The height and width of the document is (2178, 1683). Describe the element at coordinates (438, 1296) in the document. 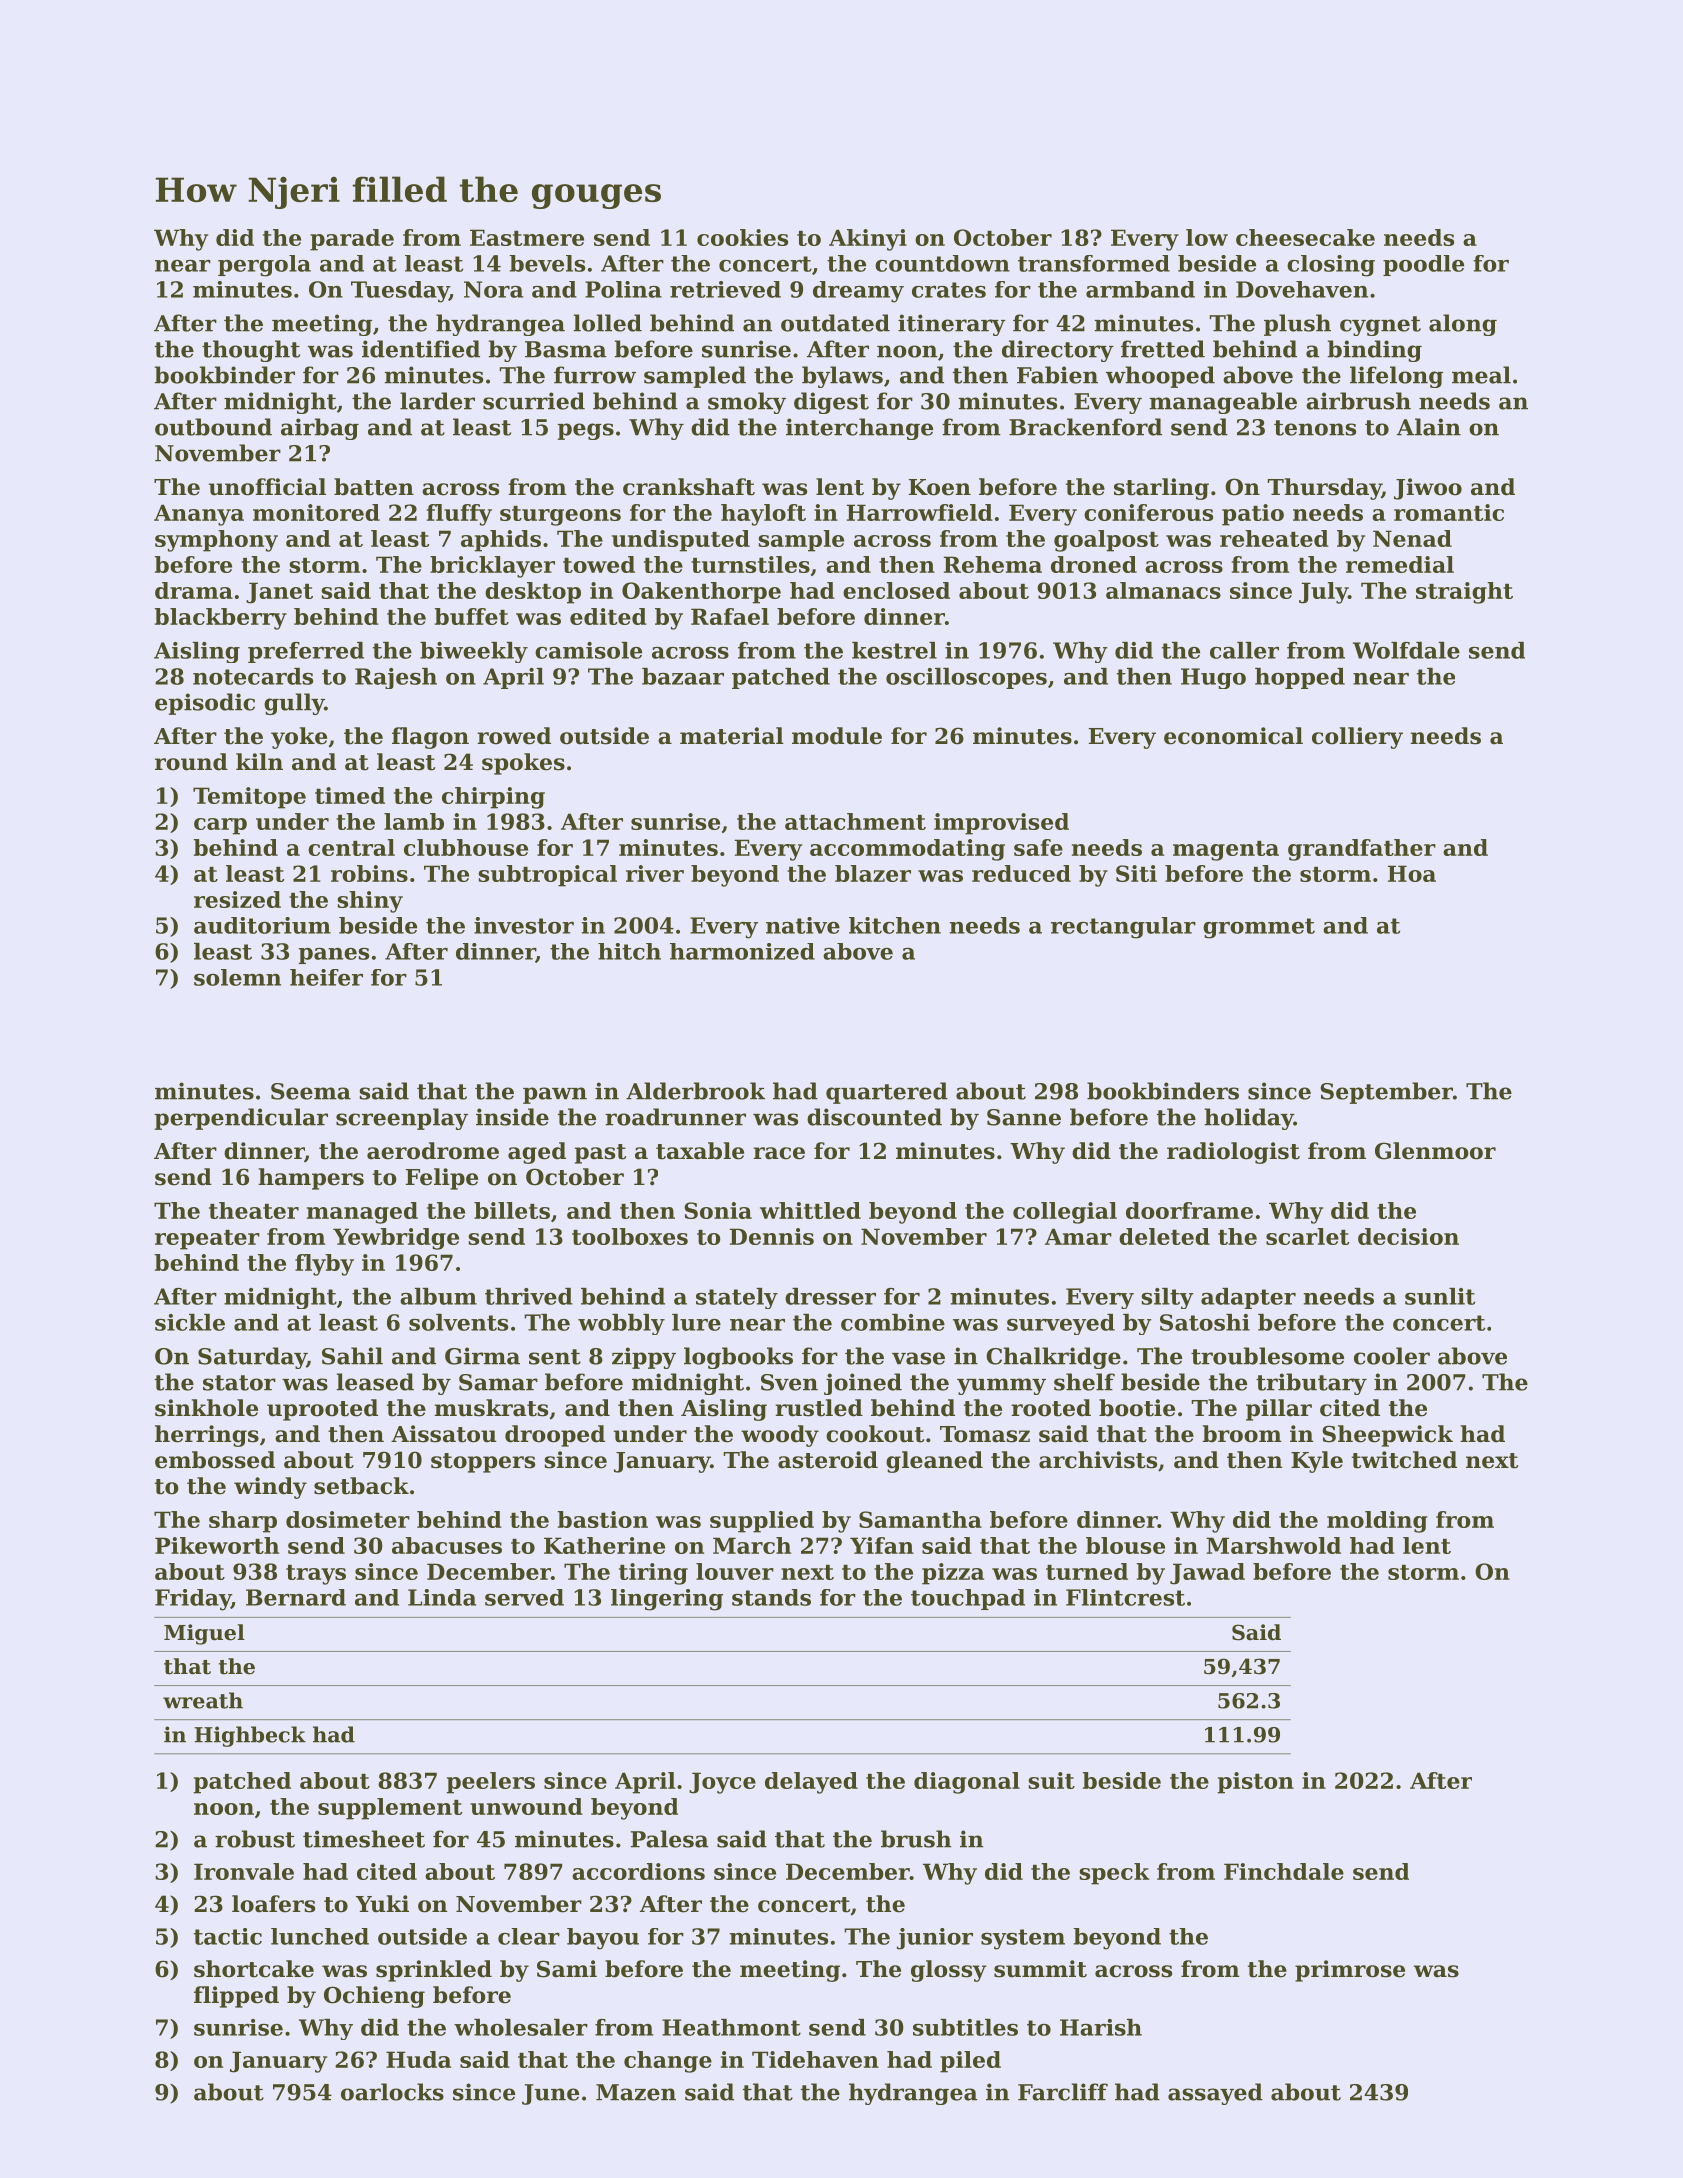

I see `album` at that location.
